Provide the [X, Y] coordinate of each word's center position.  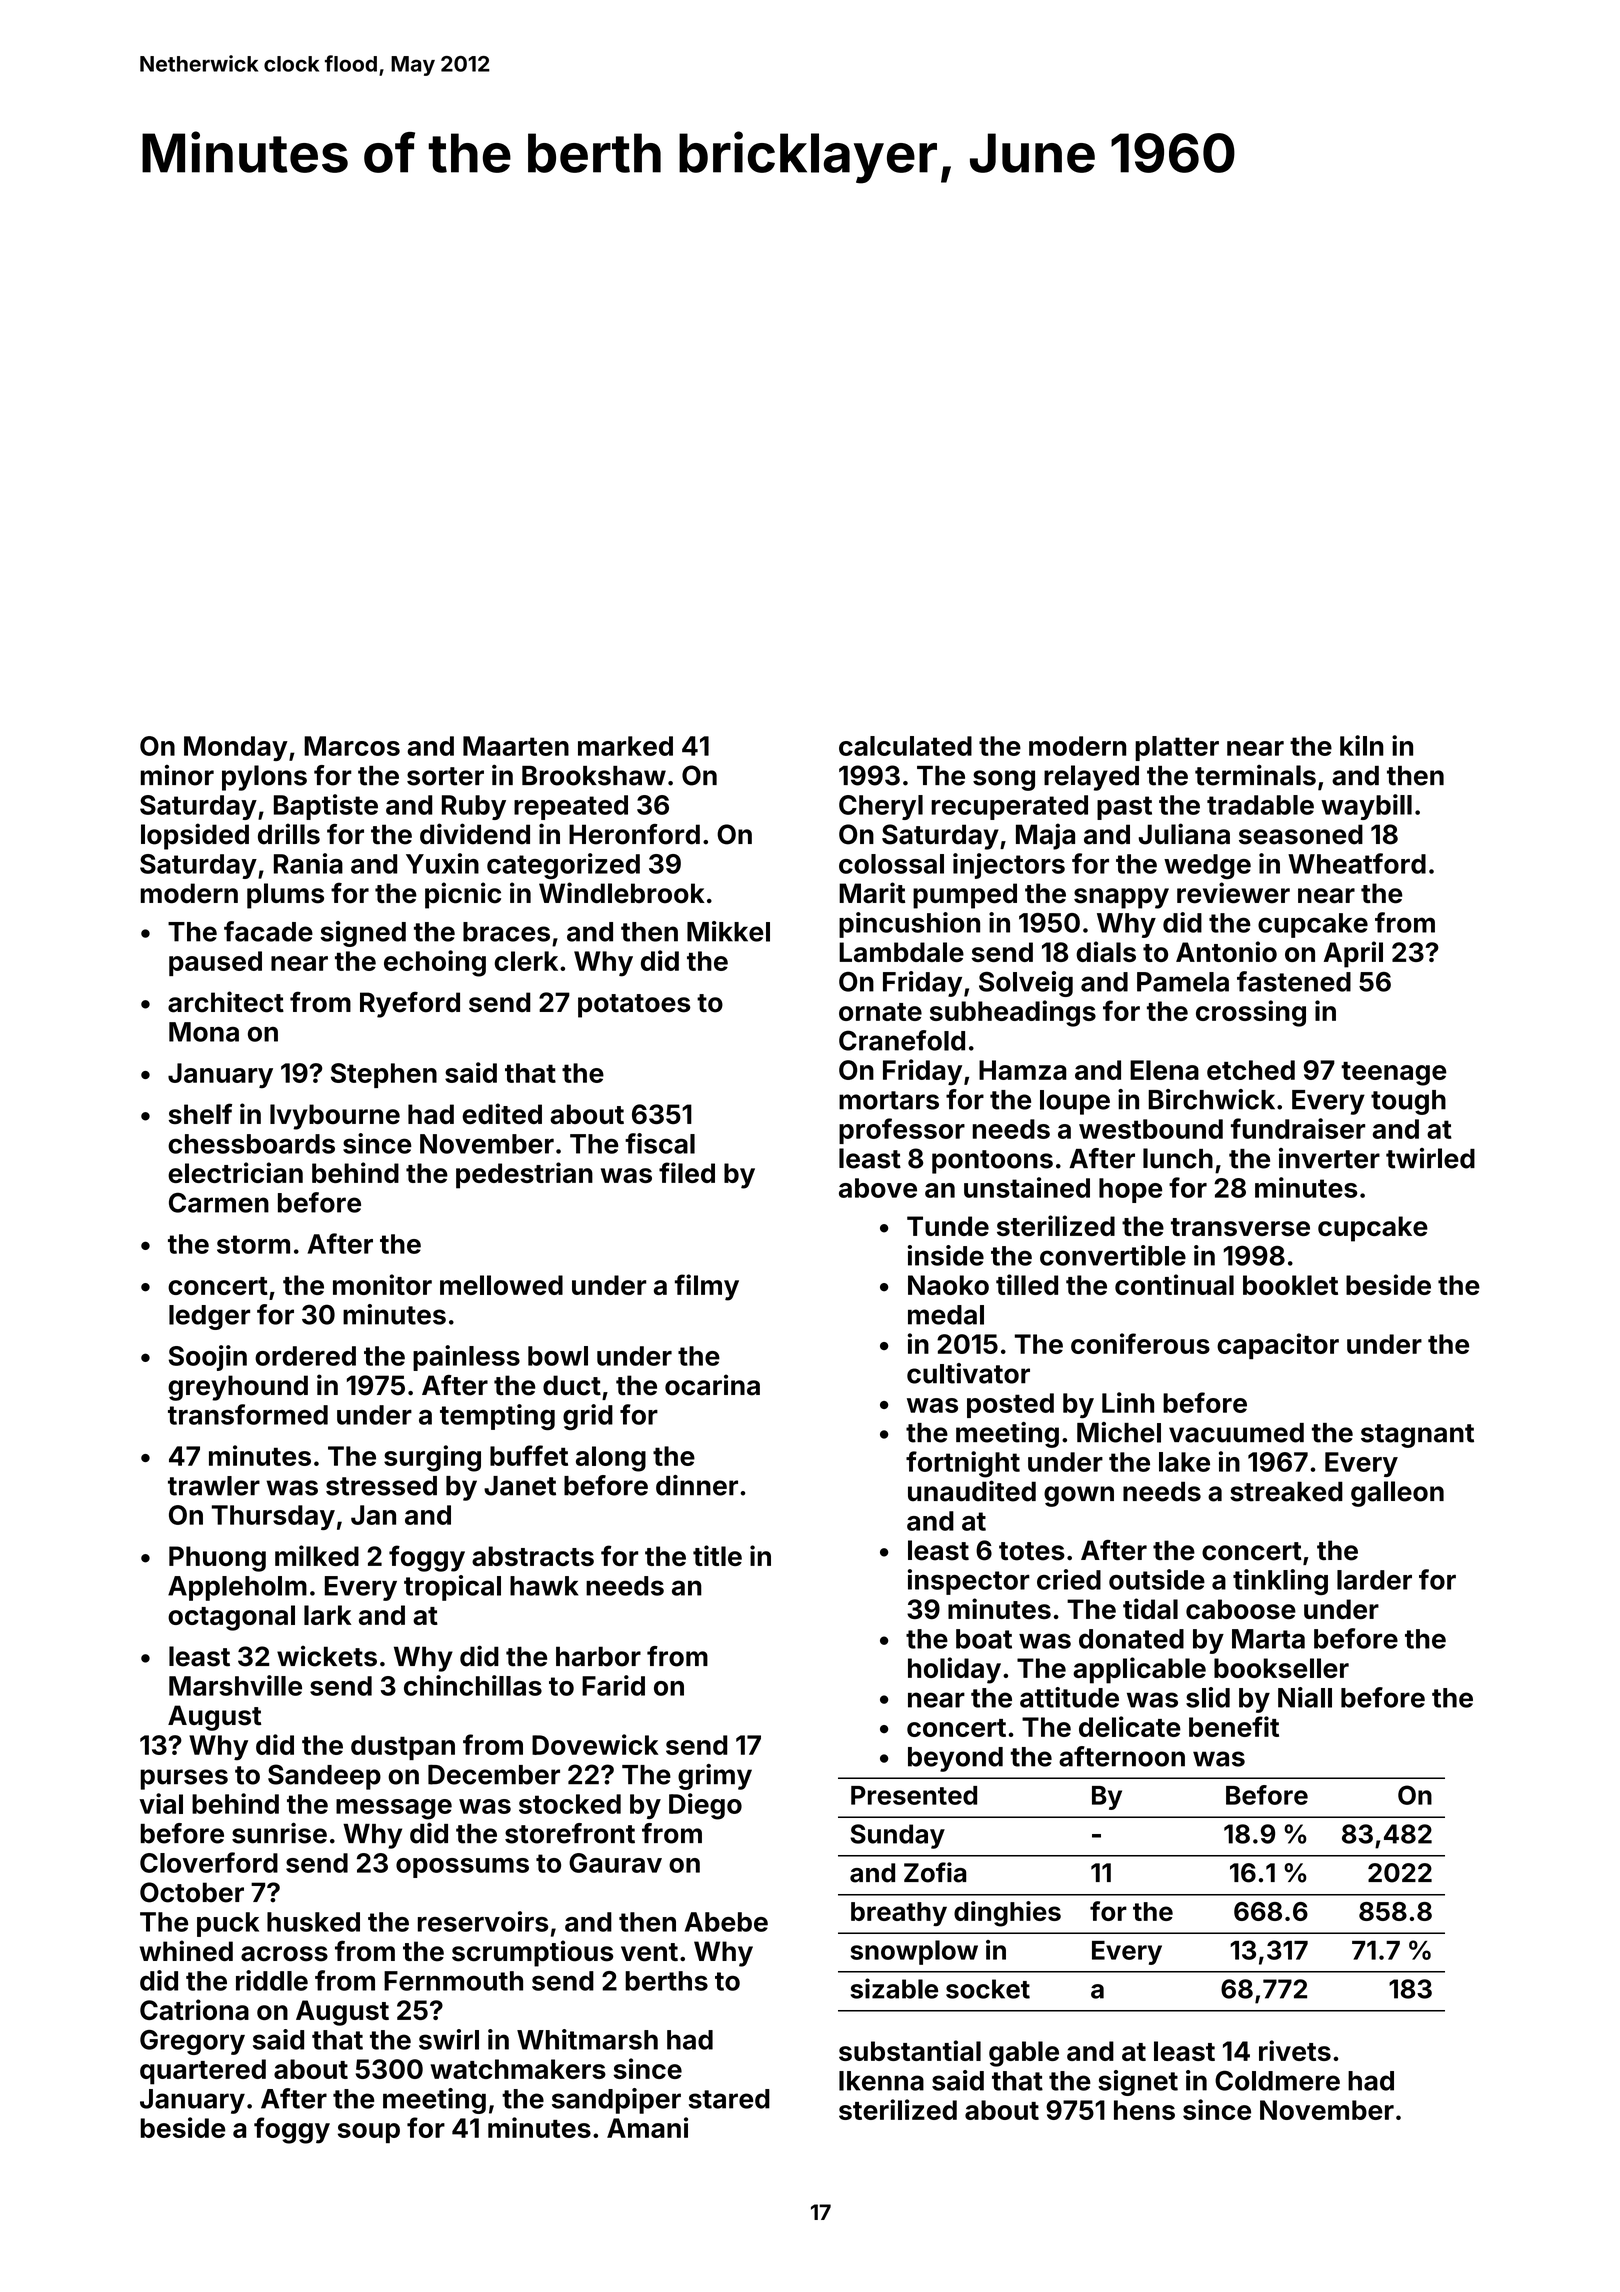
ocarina [712, 1385]
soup [369, 2133]
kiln [1362, 745]
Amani [647, 2127]
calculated [905, 746]
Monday [236, 748]
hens [1144, 2110]
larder [1374, 1580]
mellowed [501, 1285]
